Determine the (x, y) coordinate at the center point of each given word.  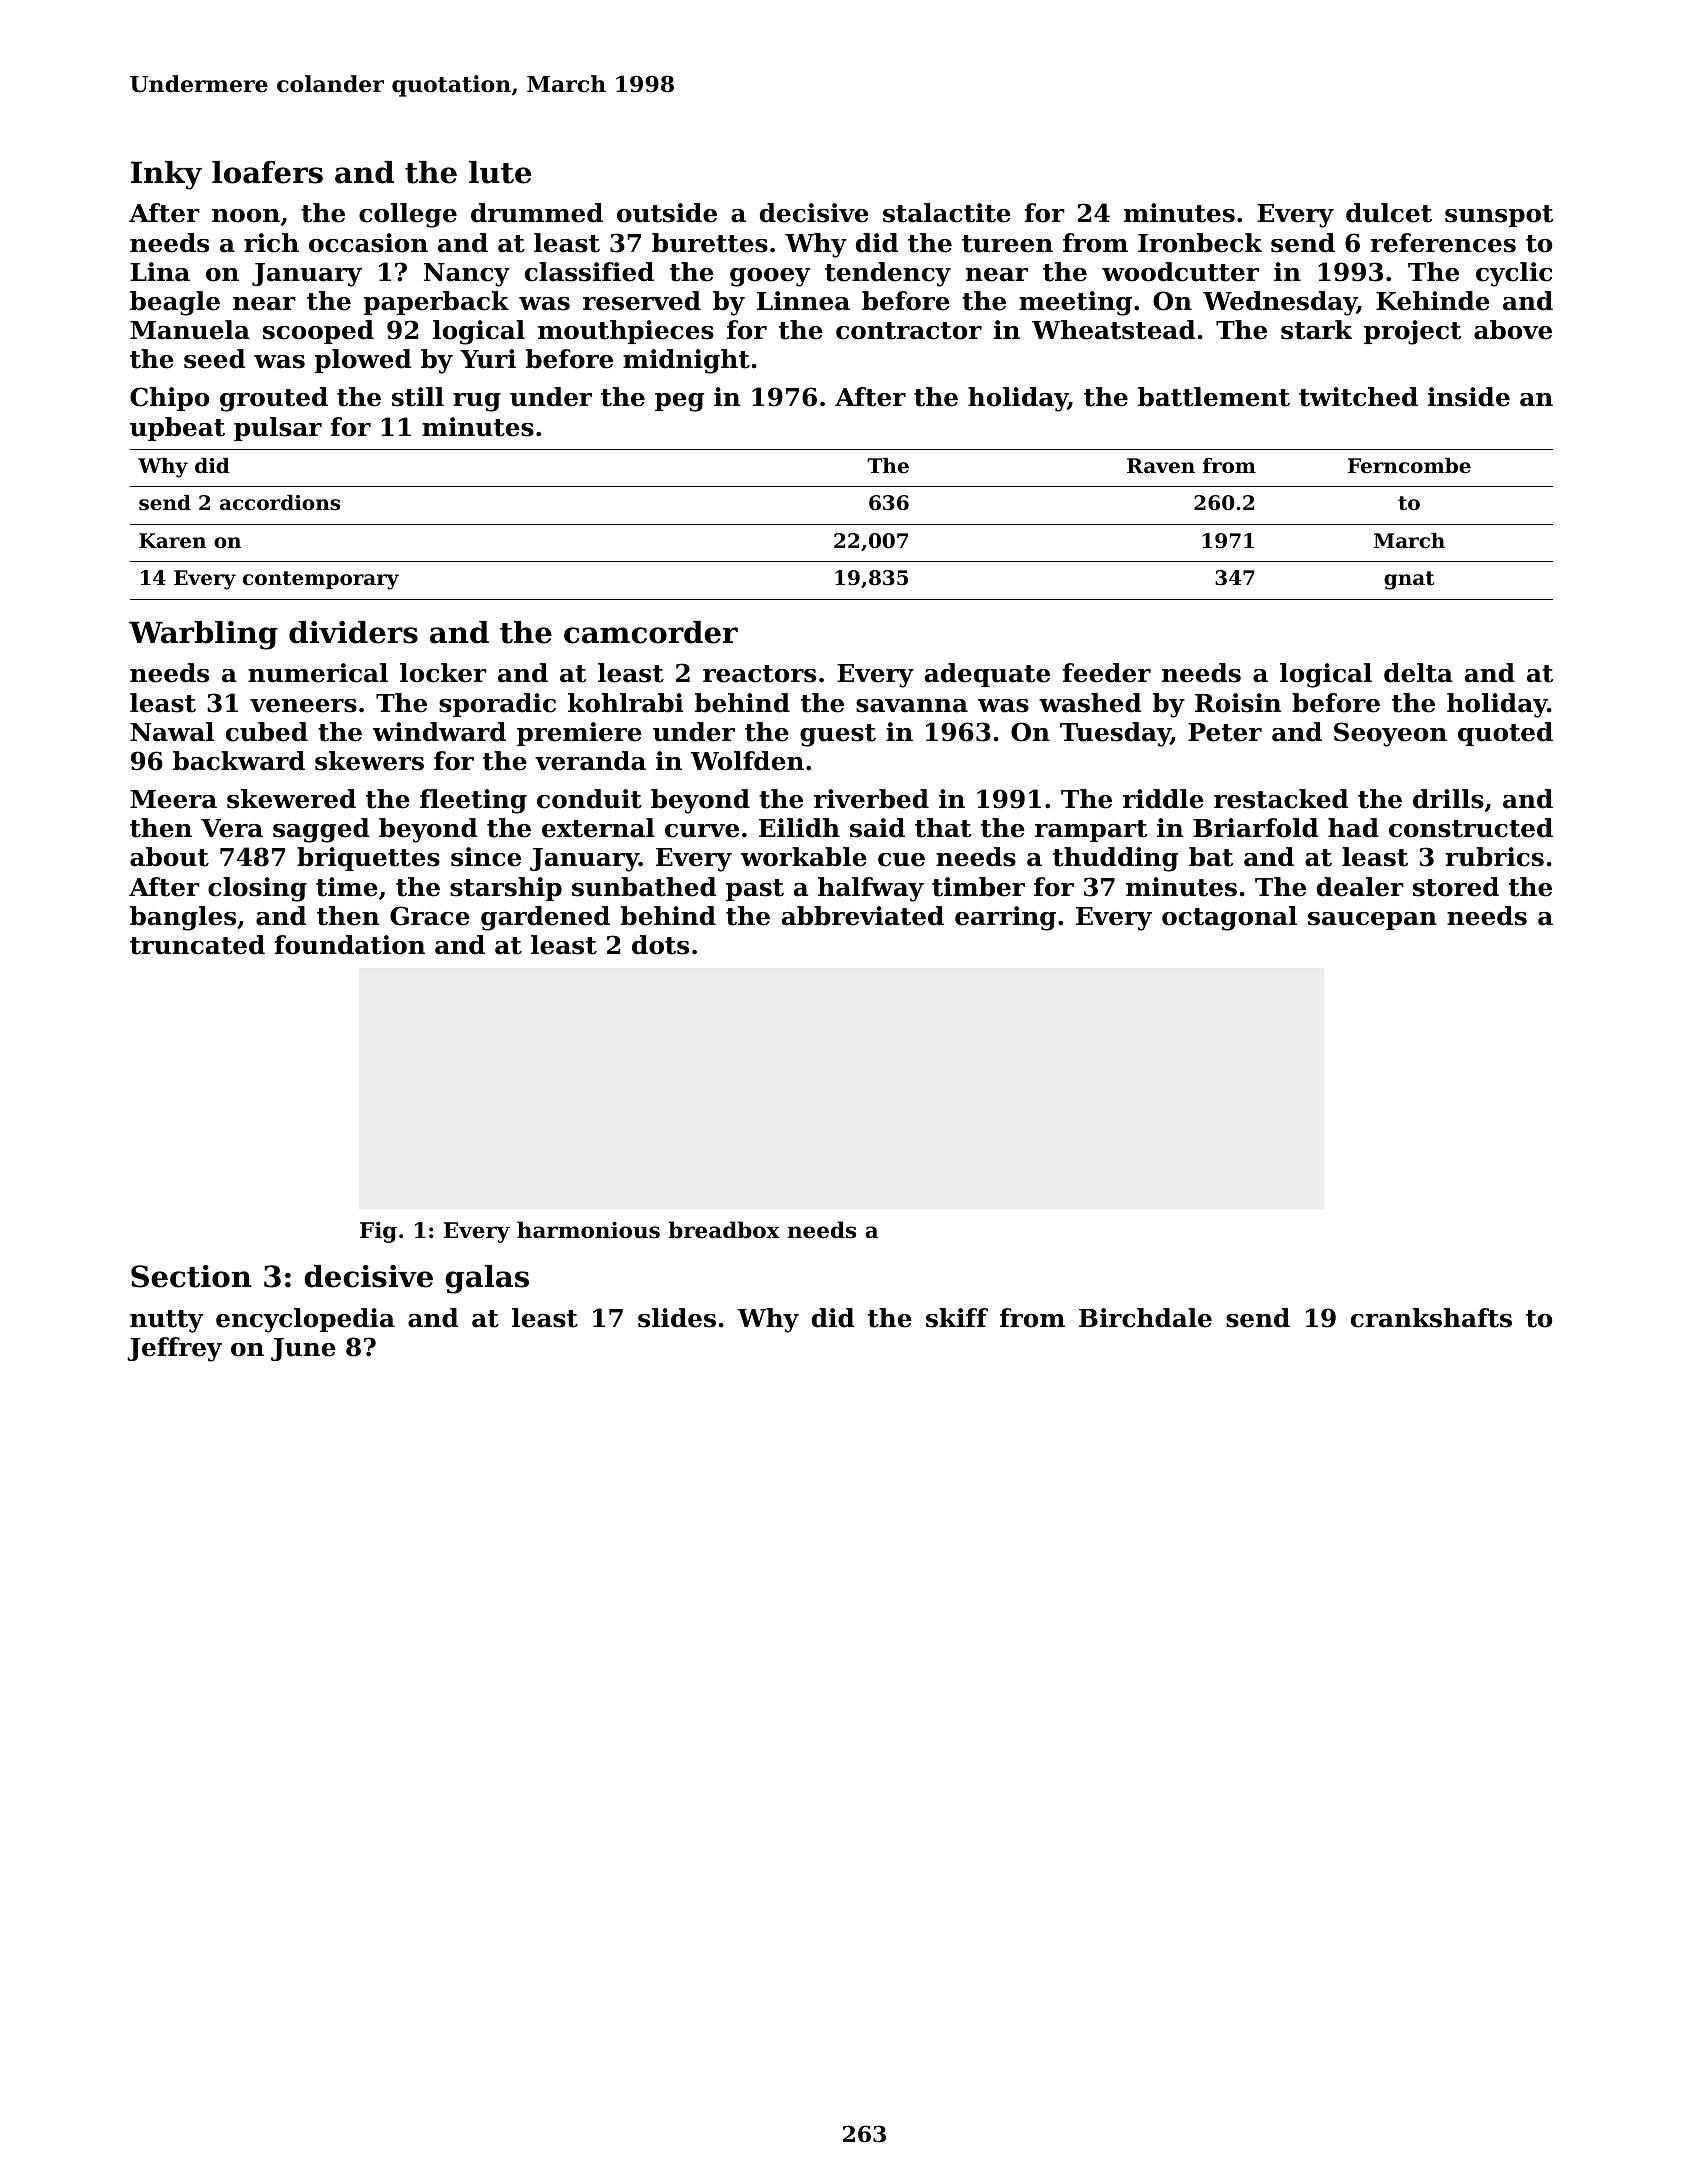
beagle (175, 303)
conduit (589, 799)
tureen (1007, 244)
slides (677, 1318)
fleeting (473, 801)
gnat (1409, 580)
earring (1005, 918)
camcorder (651, 632)
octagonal (1229, 918)
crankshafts (1431, 1318)
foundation (350, 945)
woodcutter (1180, 272)
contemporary (321, 580)
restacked (1281, 799)
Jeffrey (174, 1349)
